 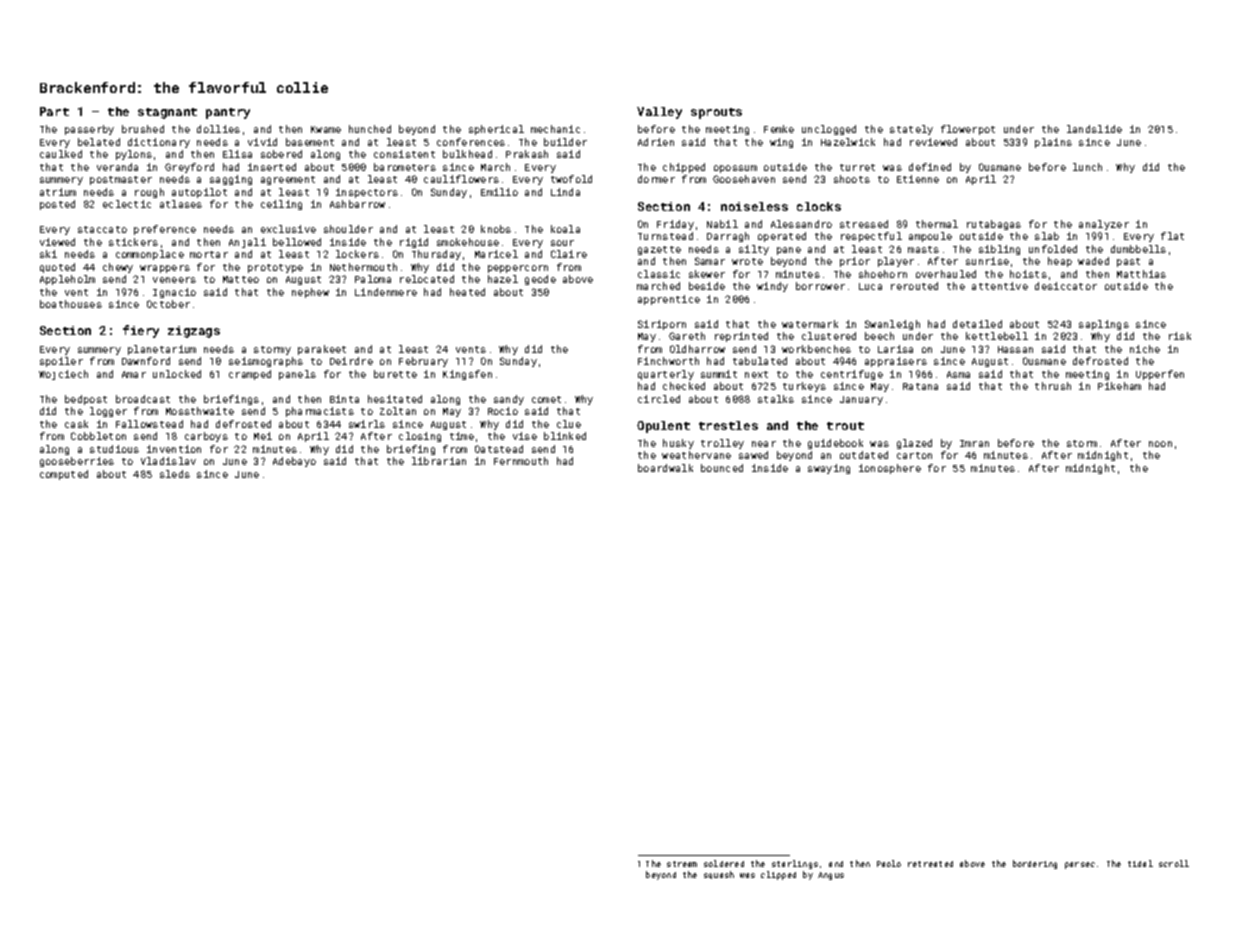 I want to click on summit, so click(x=719, y=374).
